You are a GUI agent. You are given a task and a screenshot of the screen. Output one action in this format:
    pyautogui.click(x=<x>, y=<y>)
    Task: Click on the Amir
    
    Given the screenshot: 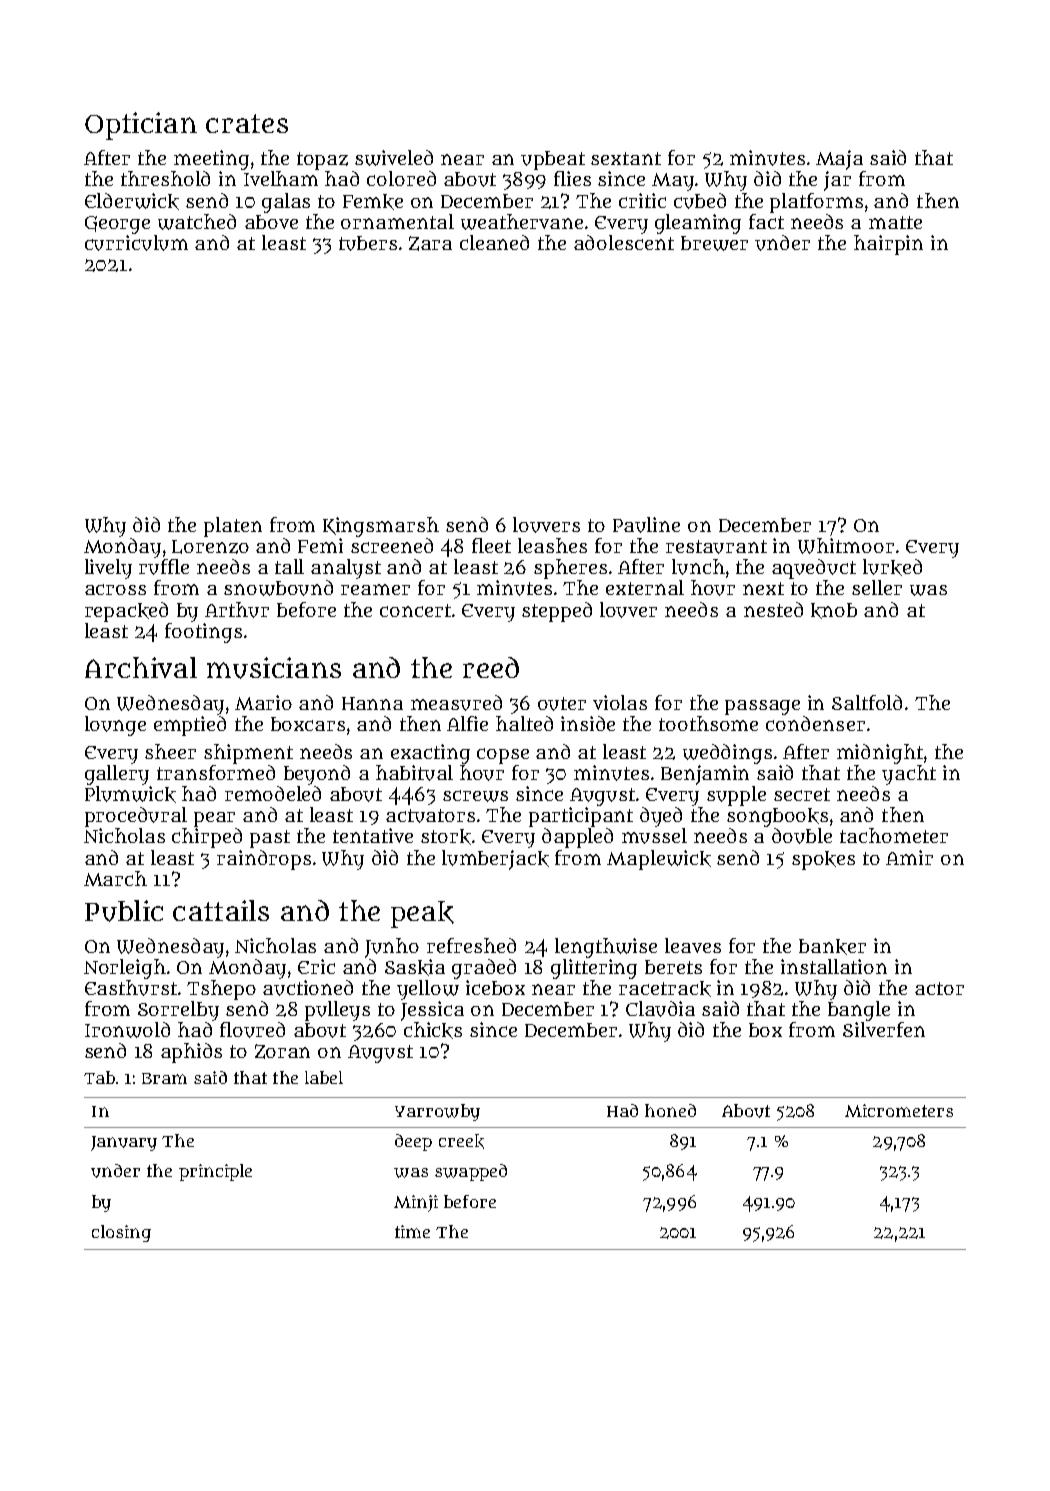 What is the action you would take?
    pyautogui.click(x=909, y=857)
